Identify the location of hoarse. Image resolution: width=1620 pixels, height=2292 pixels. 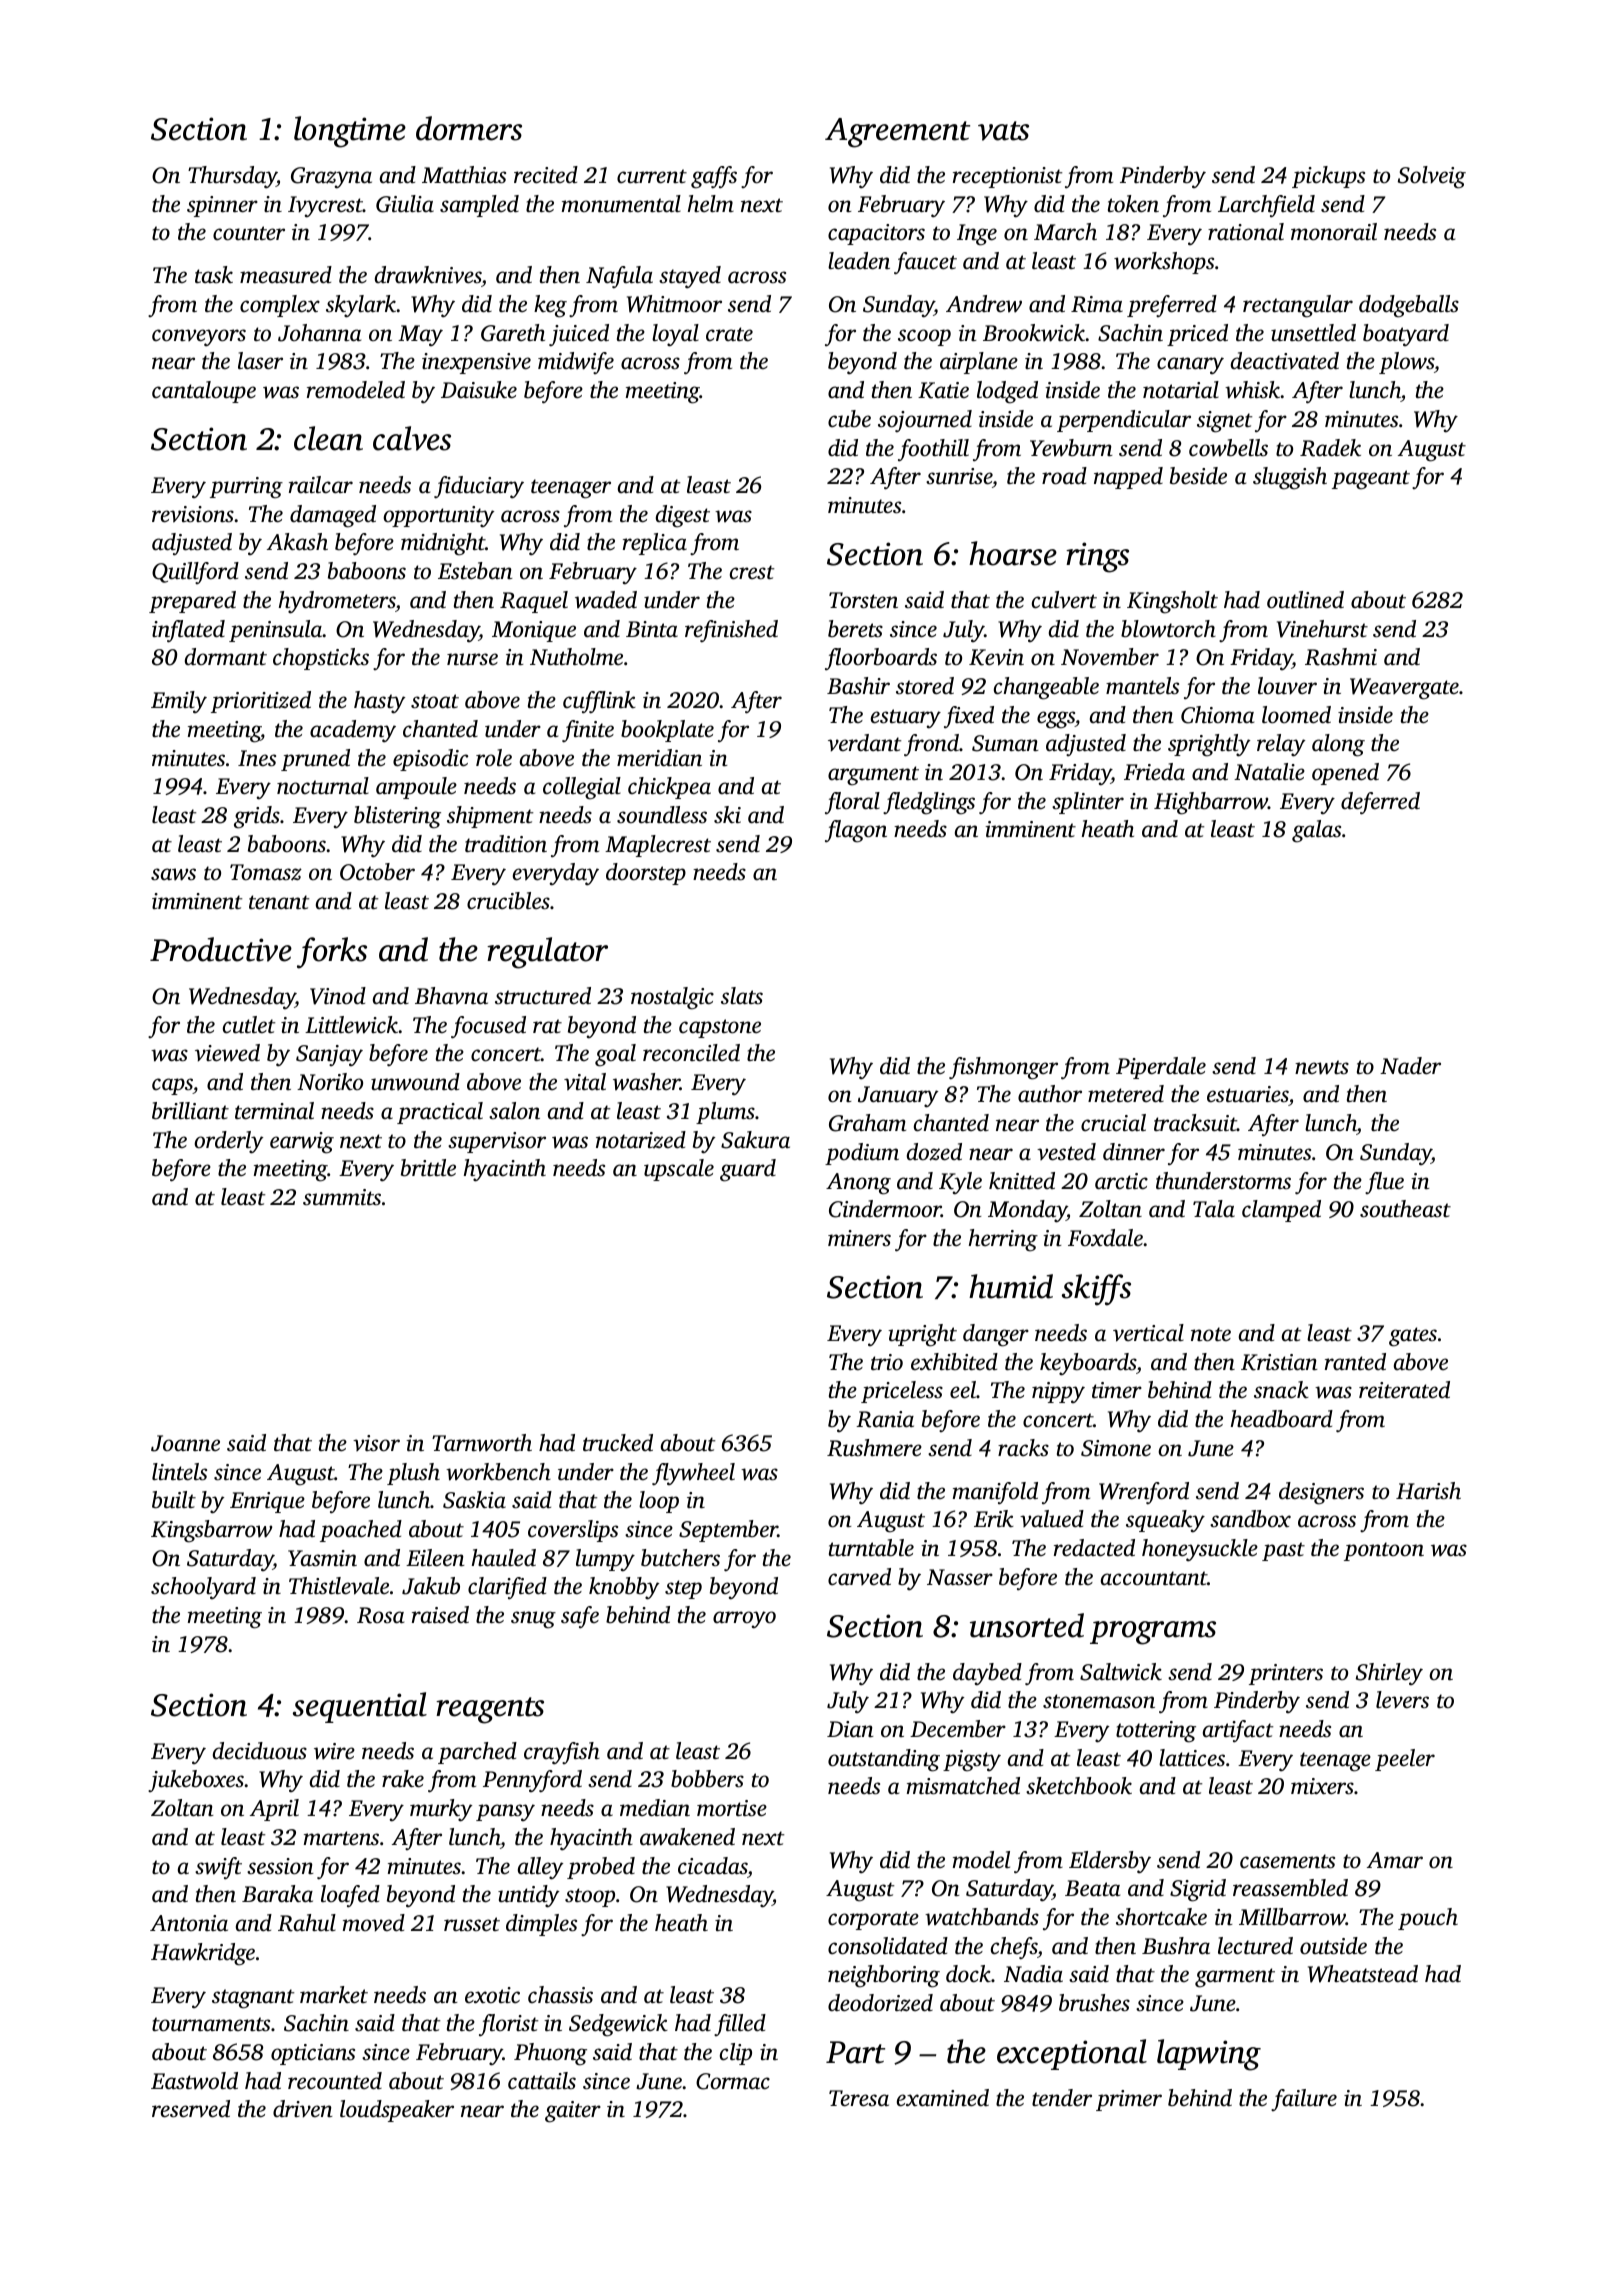
(1013, 553).
